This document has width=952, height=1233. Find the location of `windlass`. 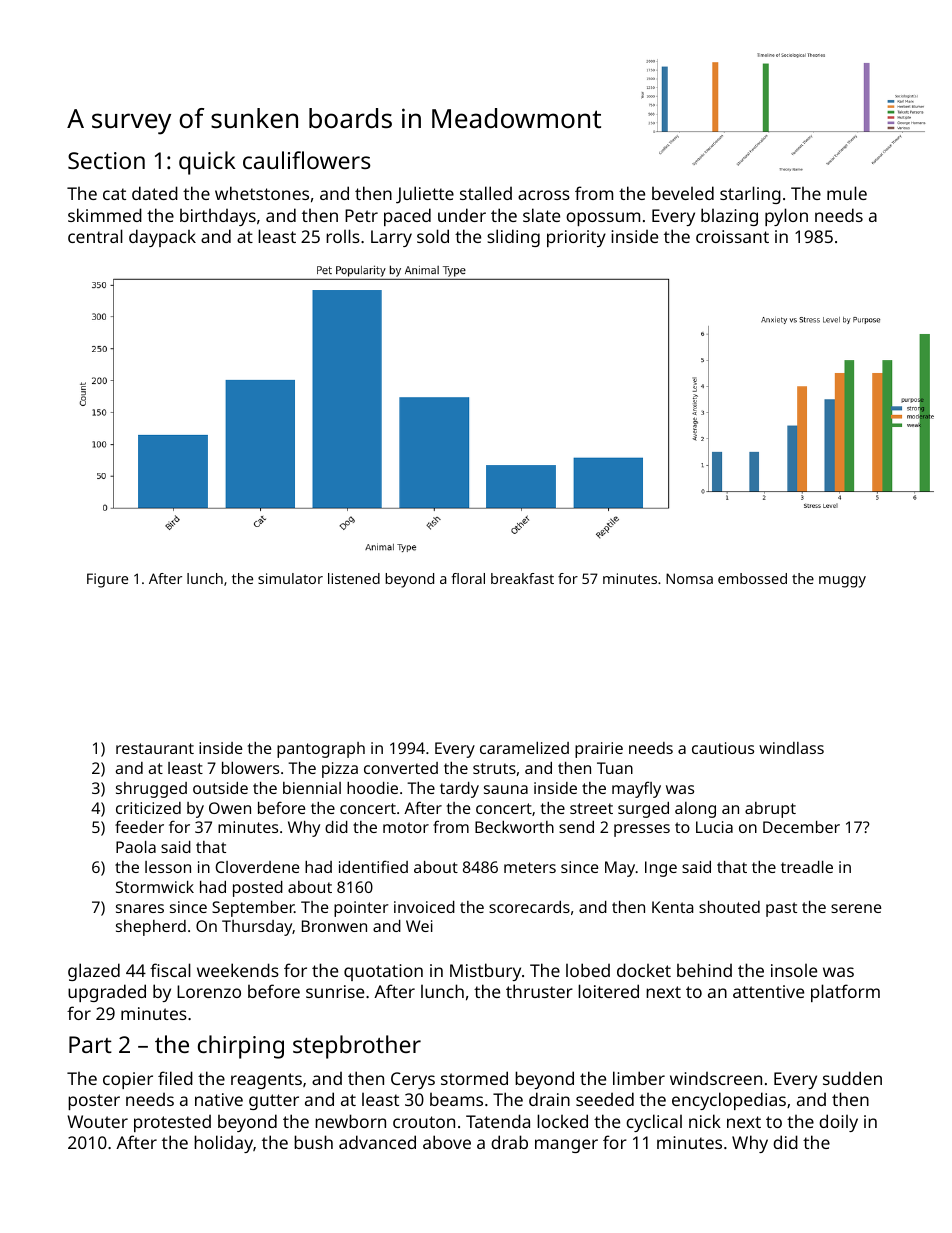

windlass is located at coordinates (791, 748).
